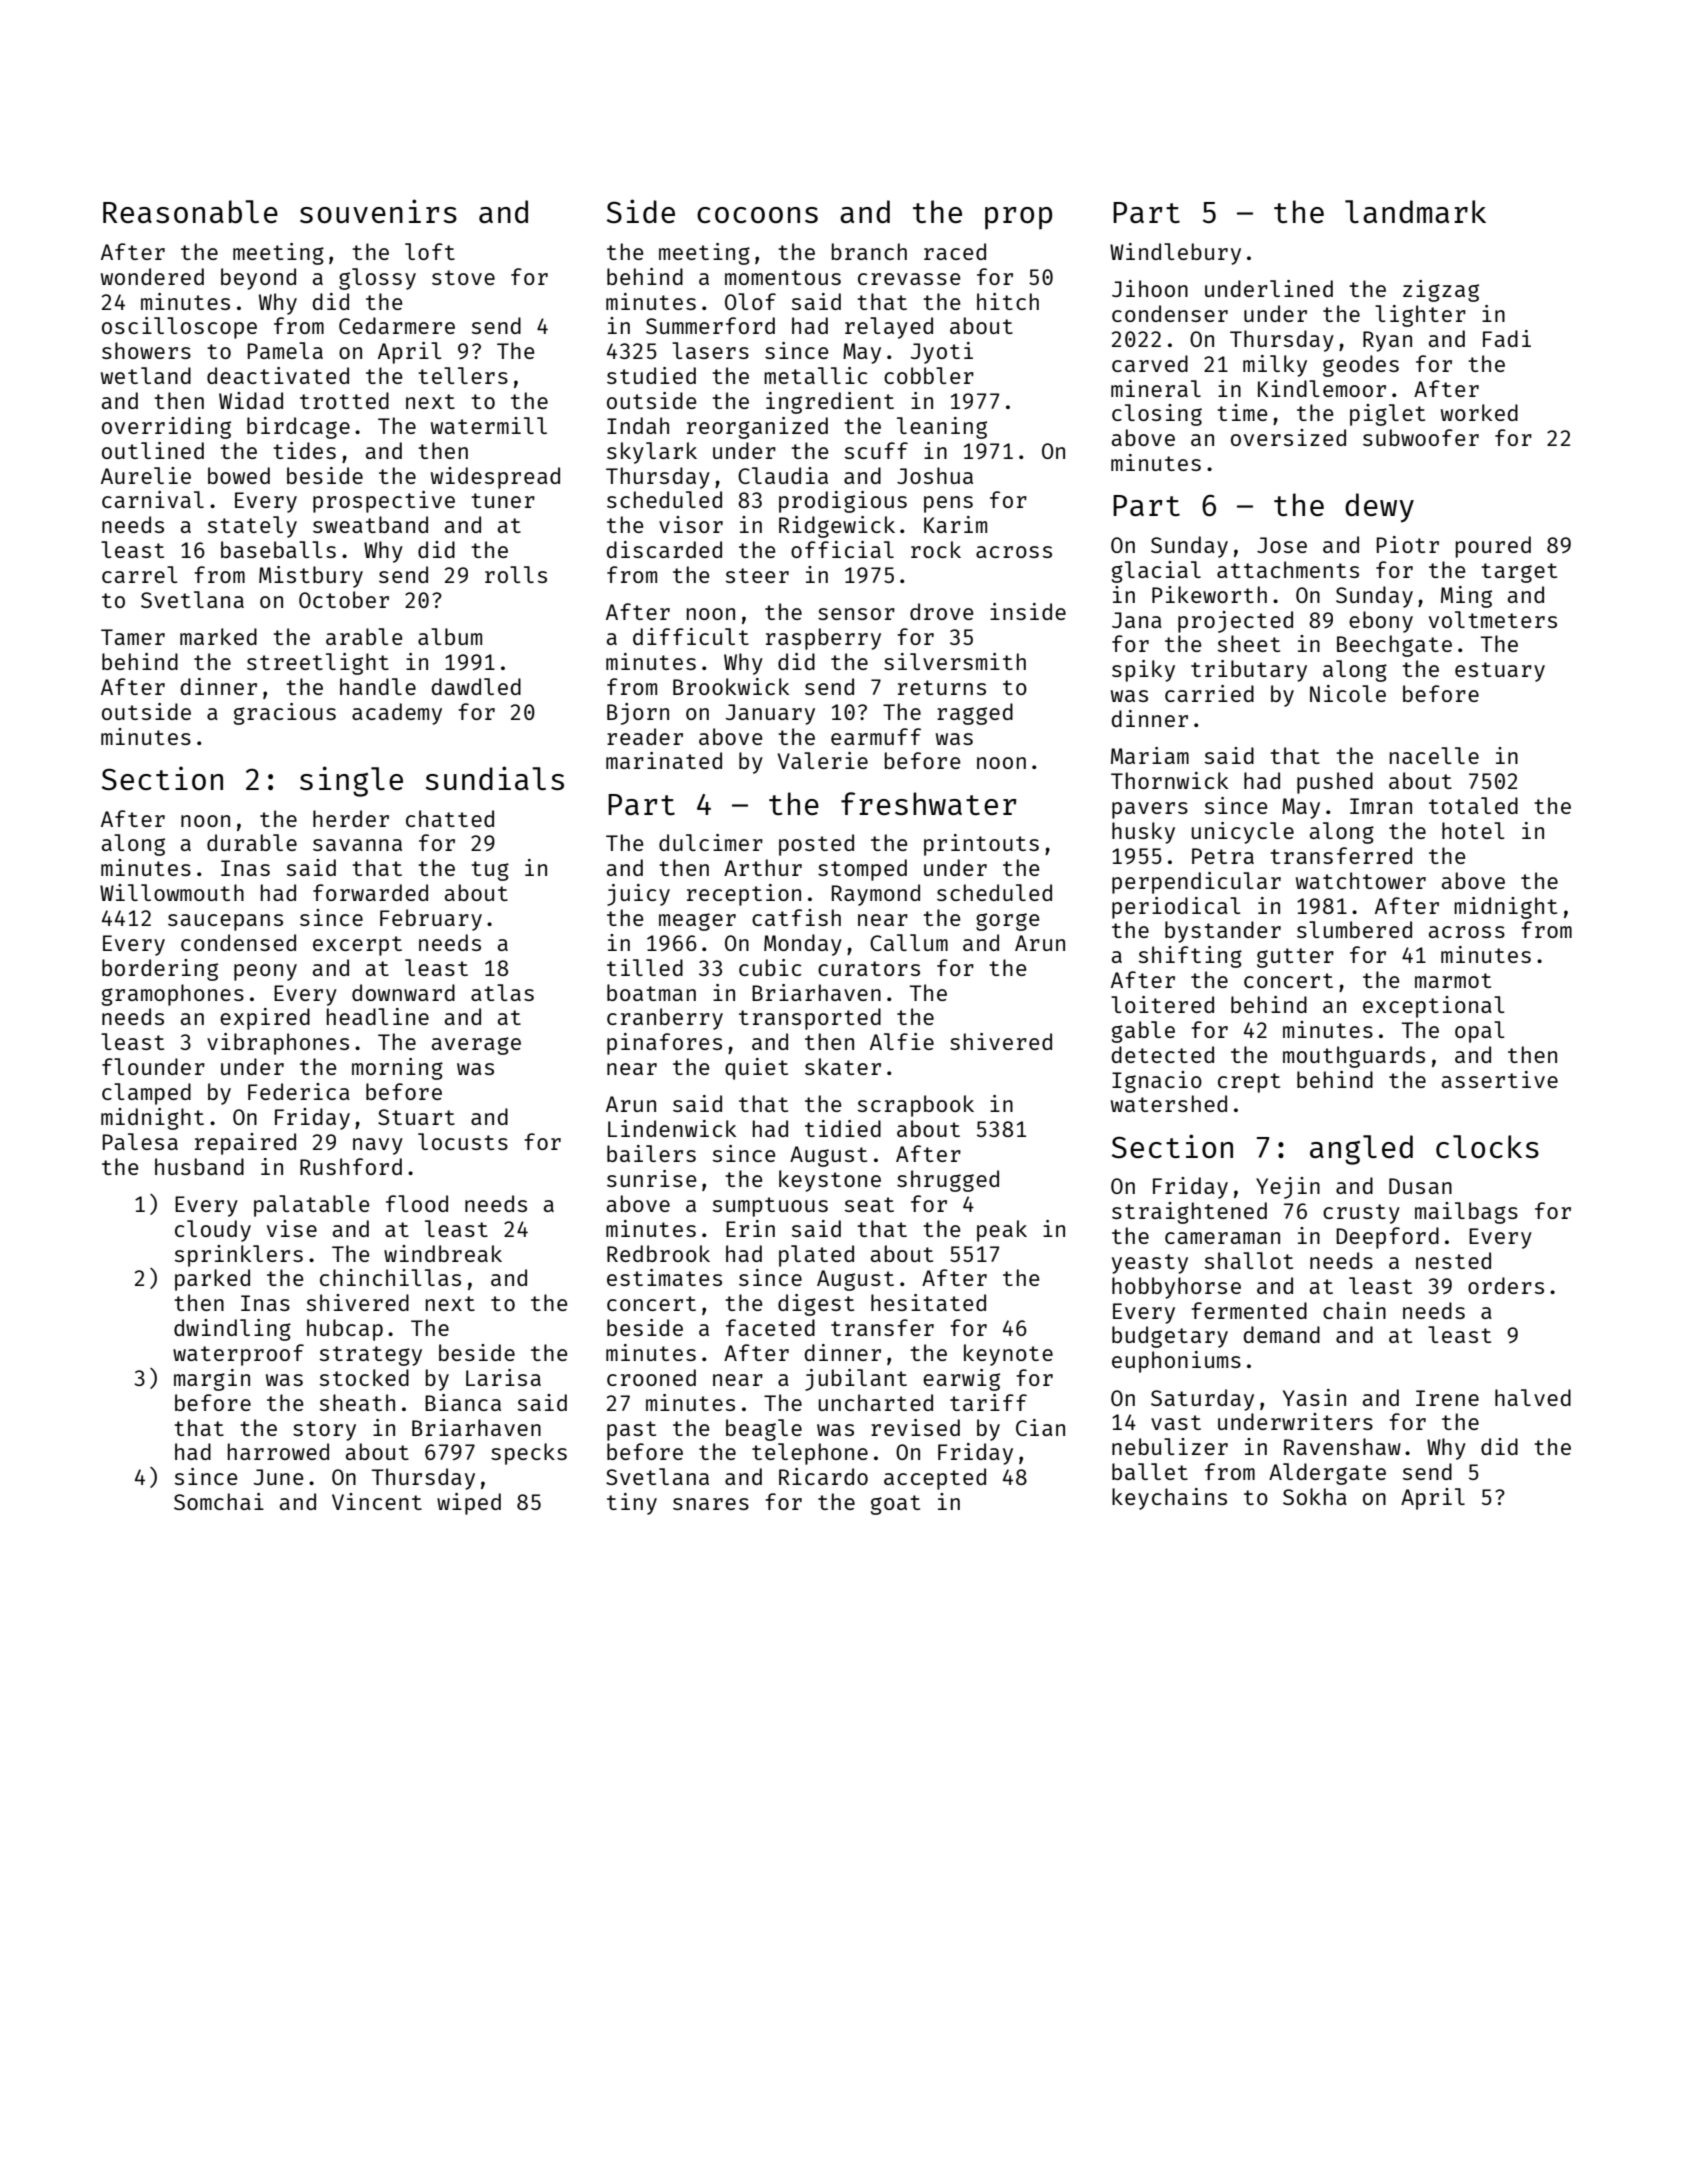 Image resolution: width=1683 pixels, height=2178 pixels. I want to click on Piotr, so click(1408, 544).
